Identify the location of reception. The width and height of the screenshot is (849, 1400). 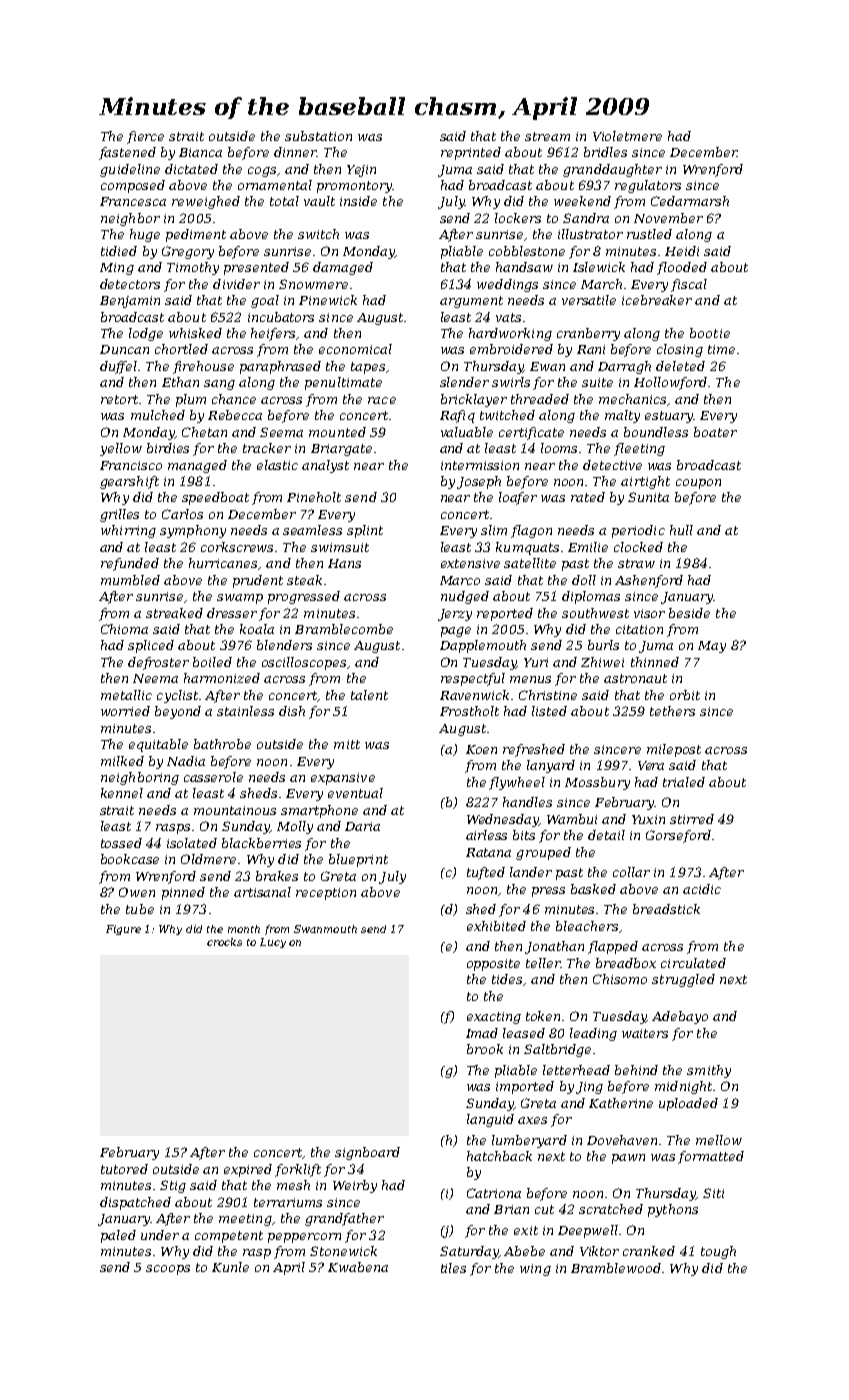
(326, 894).
